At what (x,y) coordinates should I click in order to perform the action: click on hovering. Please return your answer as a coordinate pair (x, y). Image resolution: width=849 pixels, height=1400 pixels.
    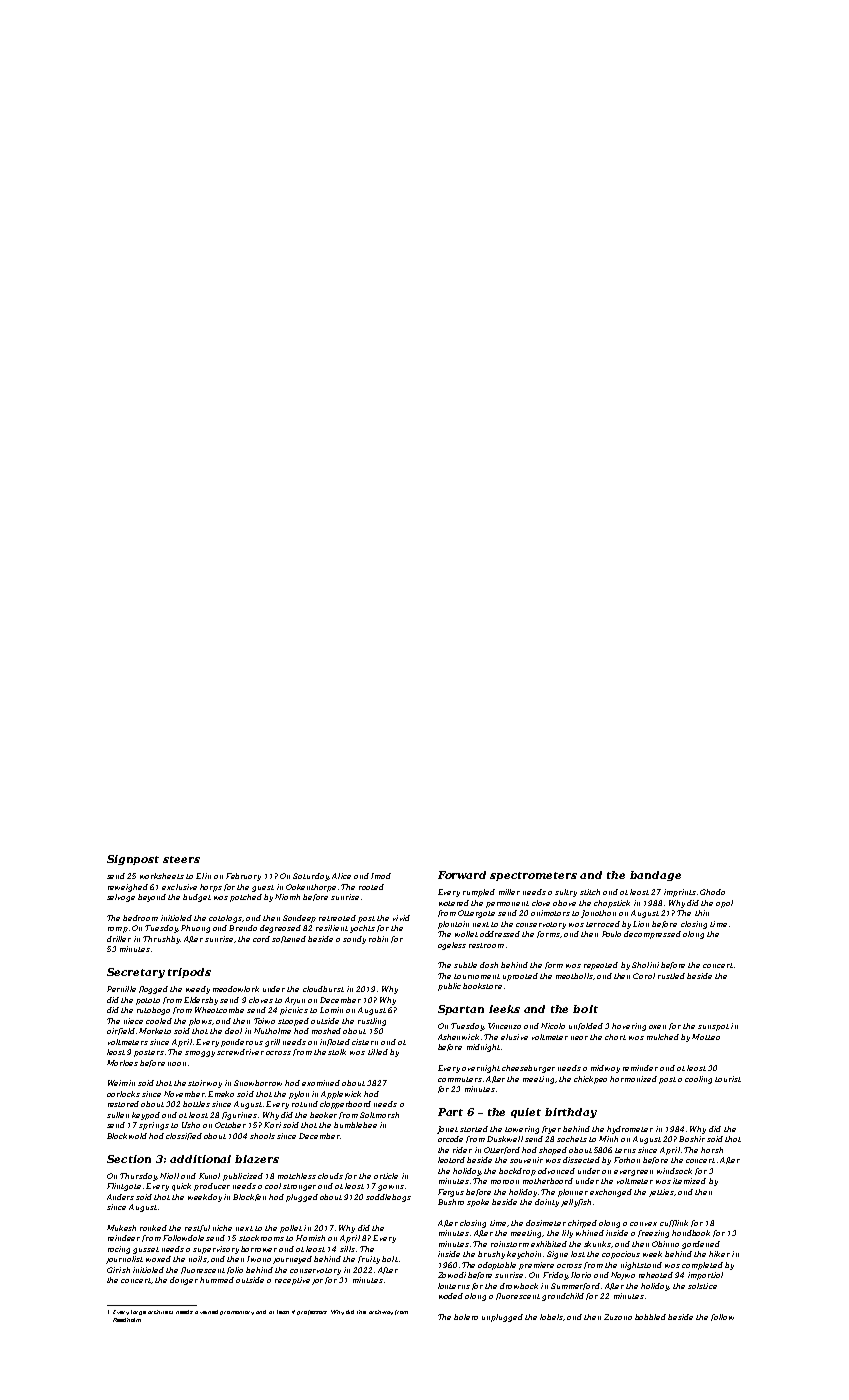
    Looking at the image, I should click on (629, 1027).
